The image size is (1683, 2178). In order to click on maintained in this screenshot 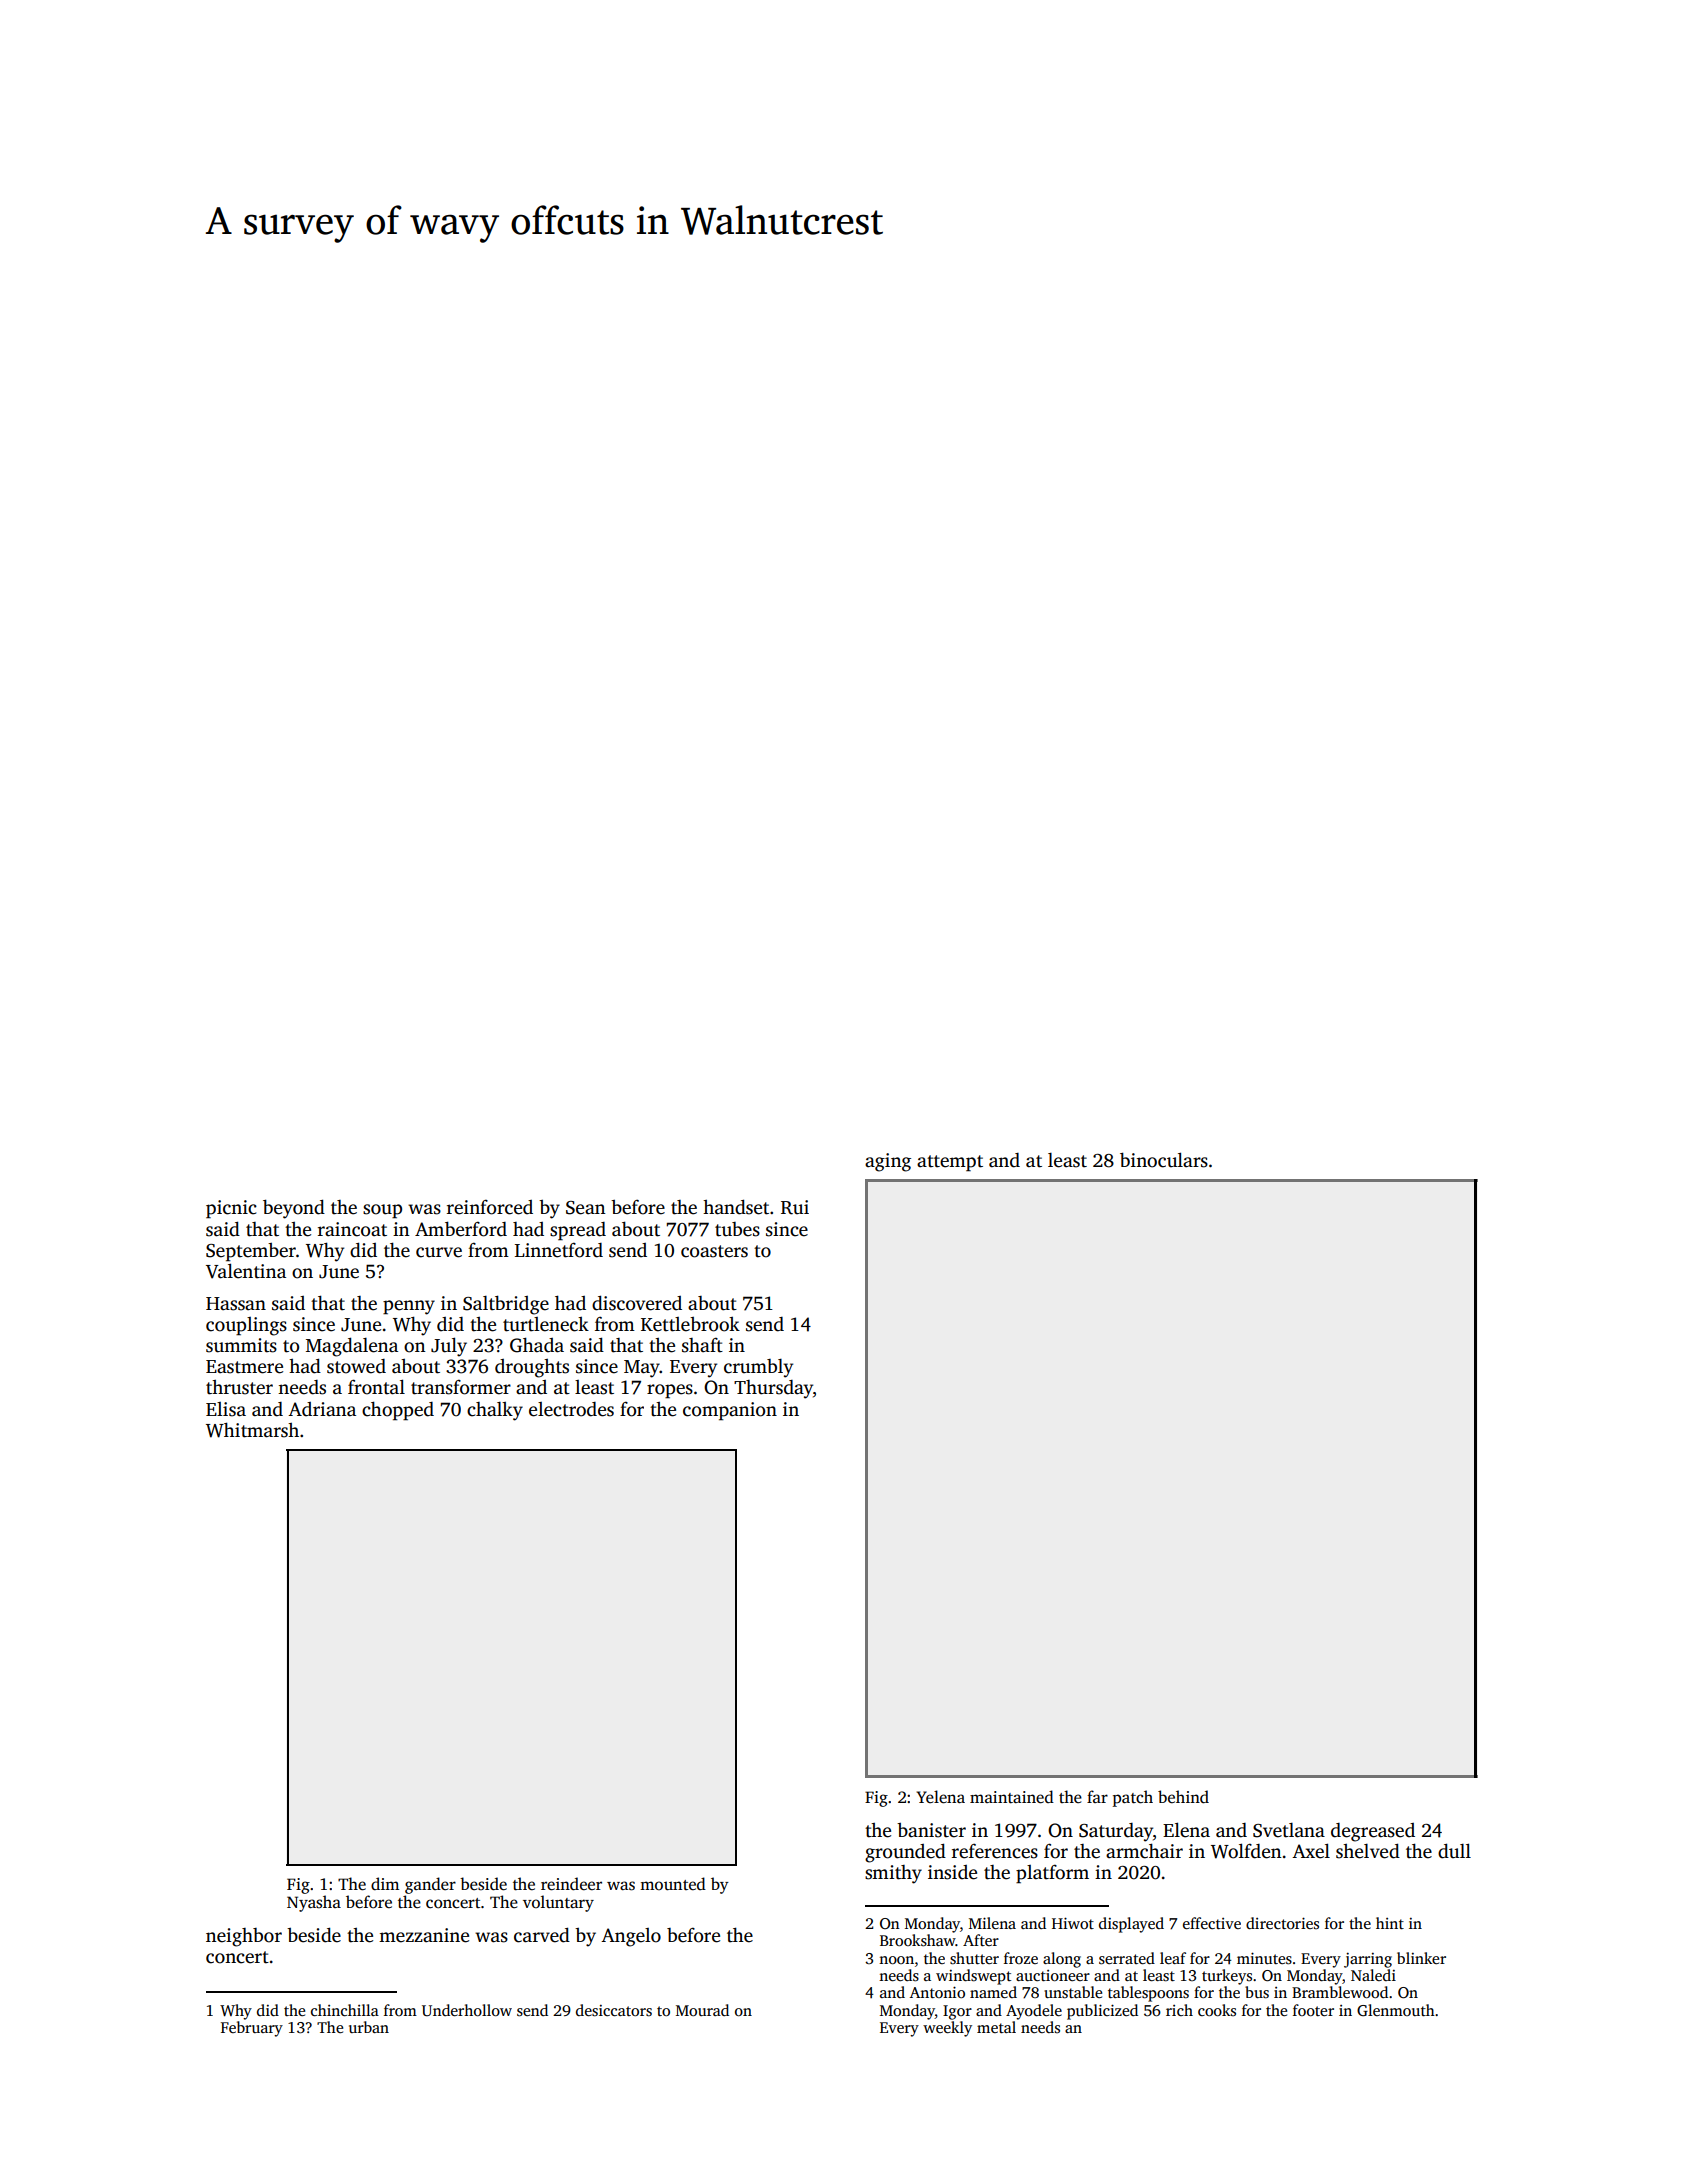, I will do `click(1012, 1797)`.
